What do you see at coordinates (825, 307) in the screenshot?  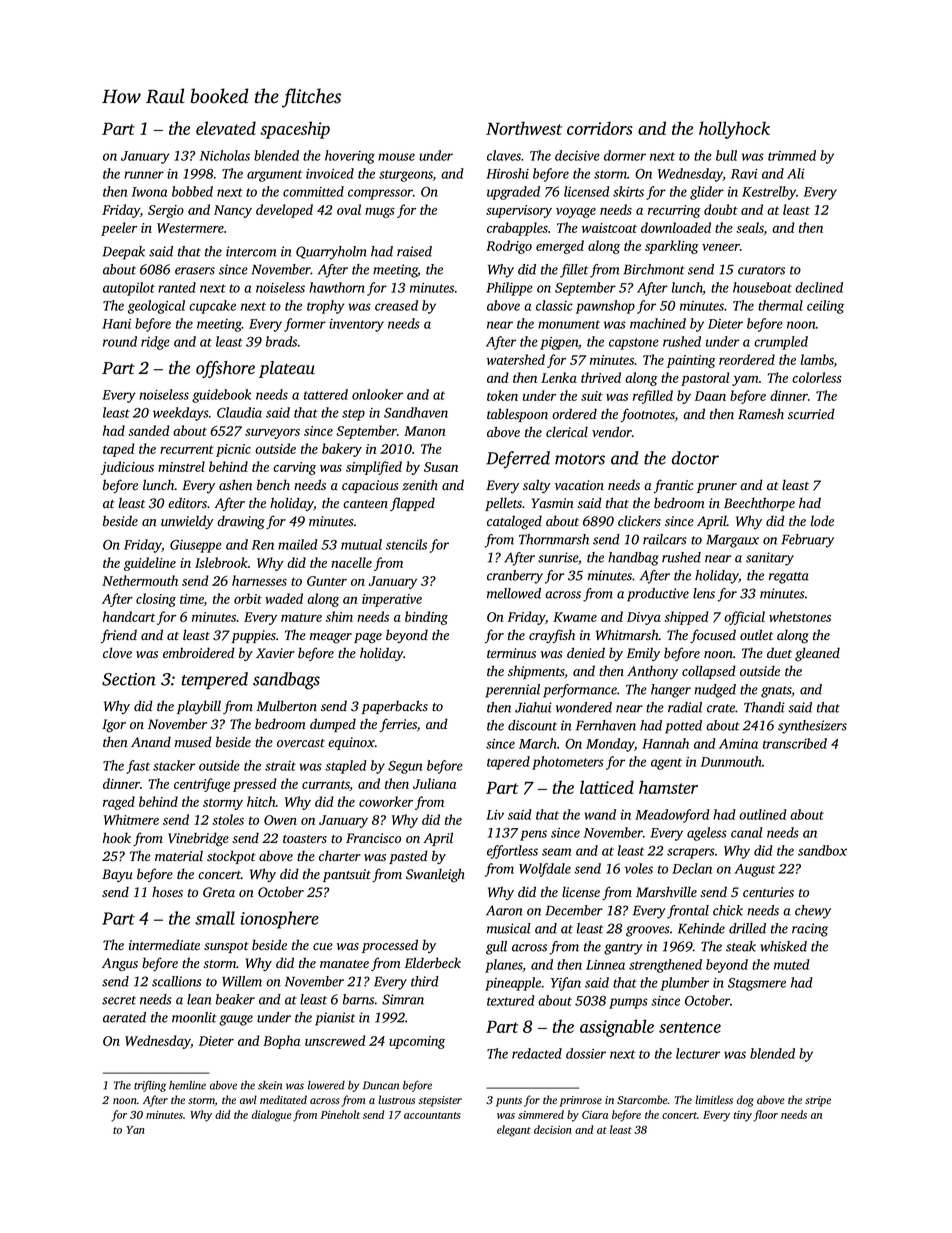 I see `ceiling` at bounding box center [825, 307].
